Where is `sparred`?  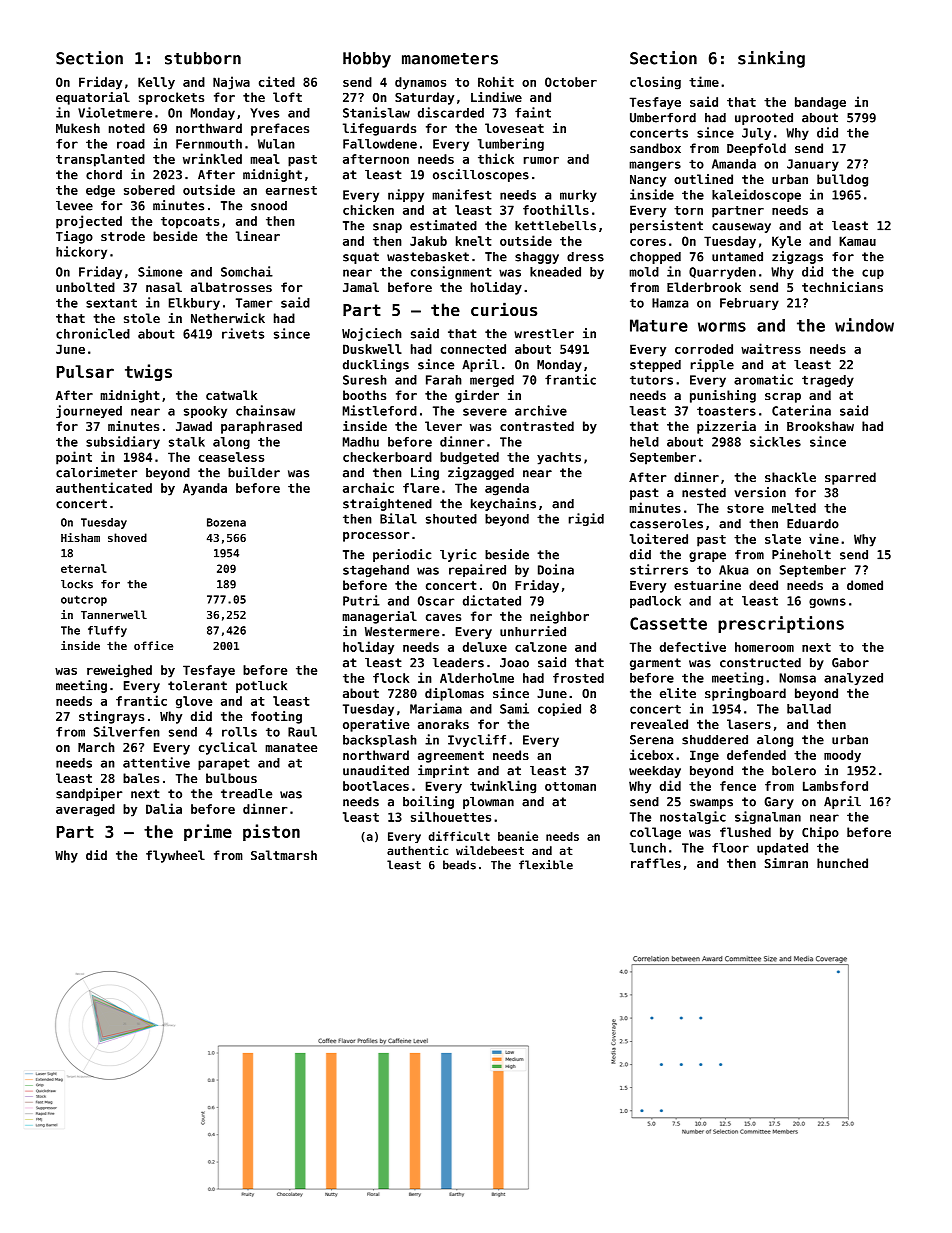
sparred is located at coordinates (850, 478).
